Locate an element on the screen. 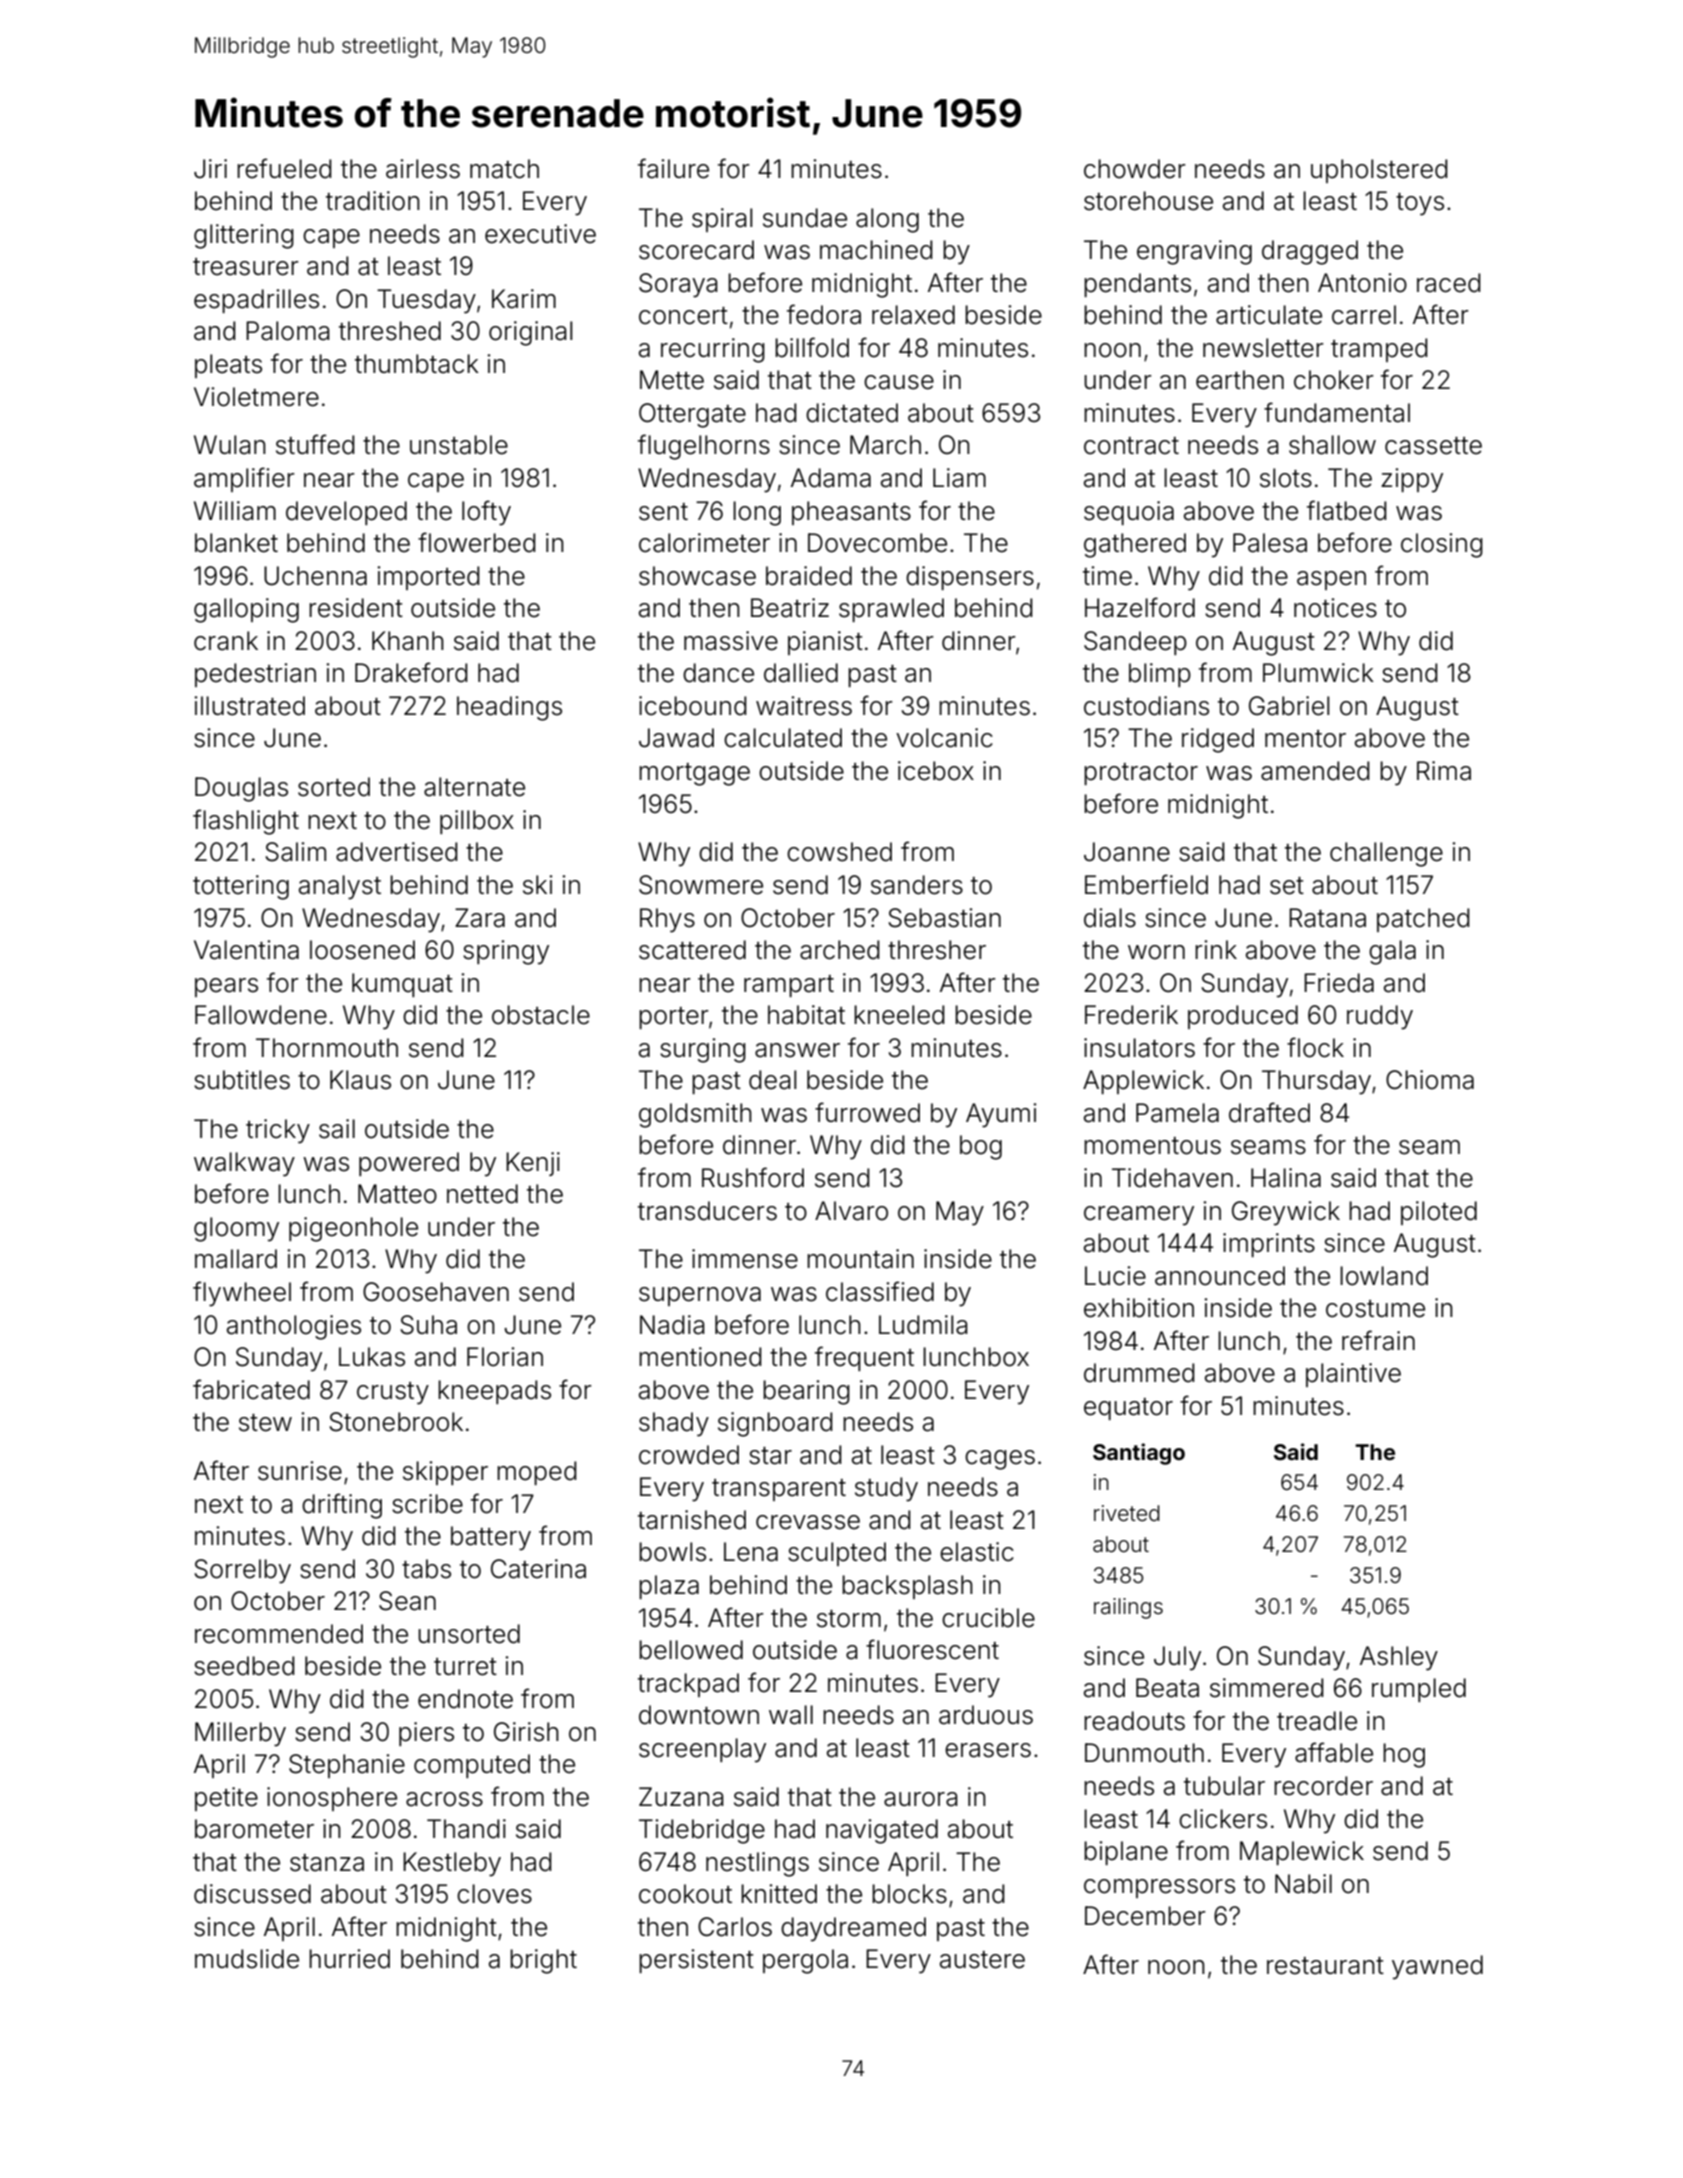  Kestleby is located at coordinates (452, 1864).
